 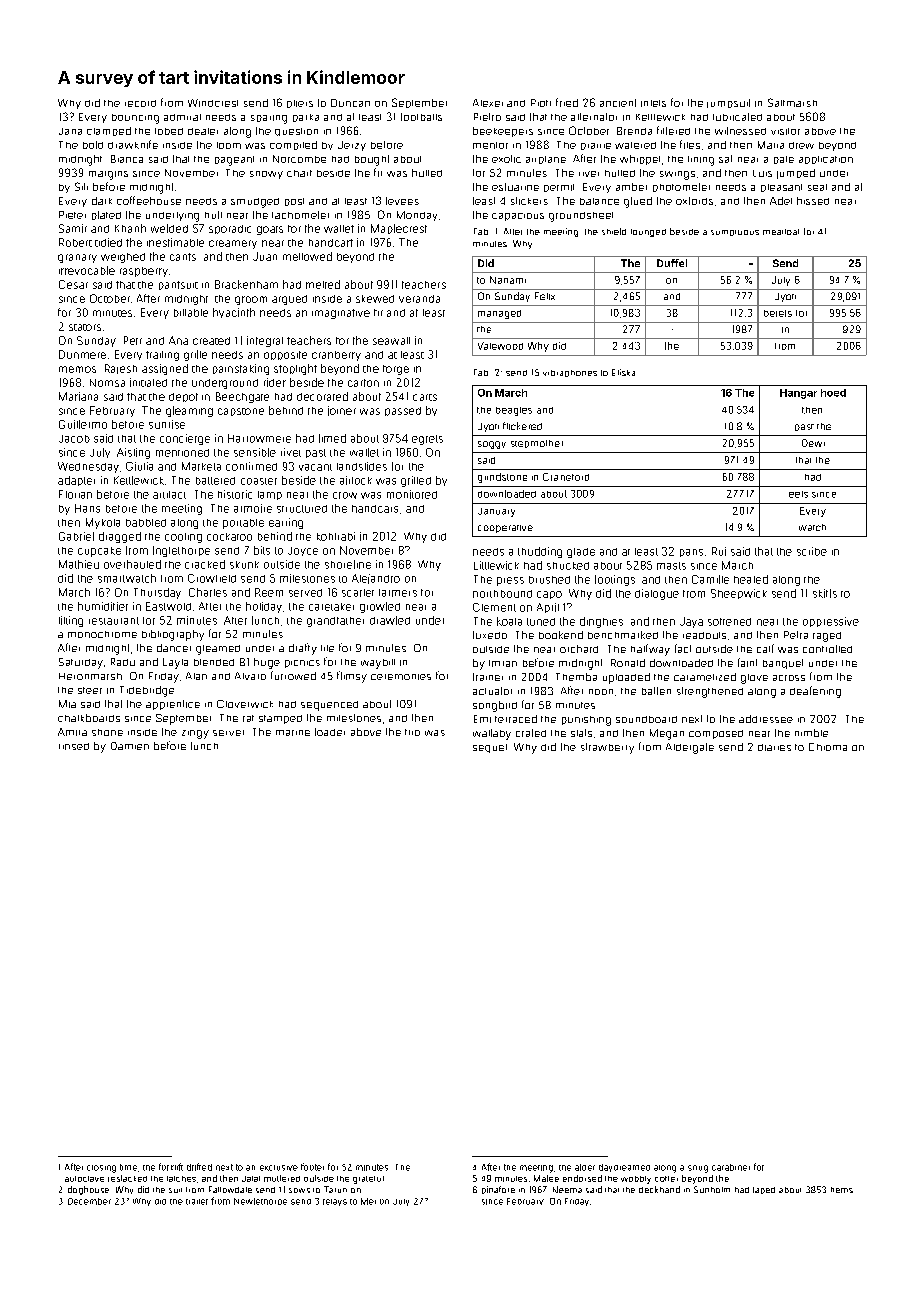 What do you see at coordinates (490, 748) in the image?
I see `sequel` at bounding box center [490, 748].
